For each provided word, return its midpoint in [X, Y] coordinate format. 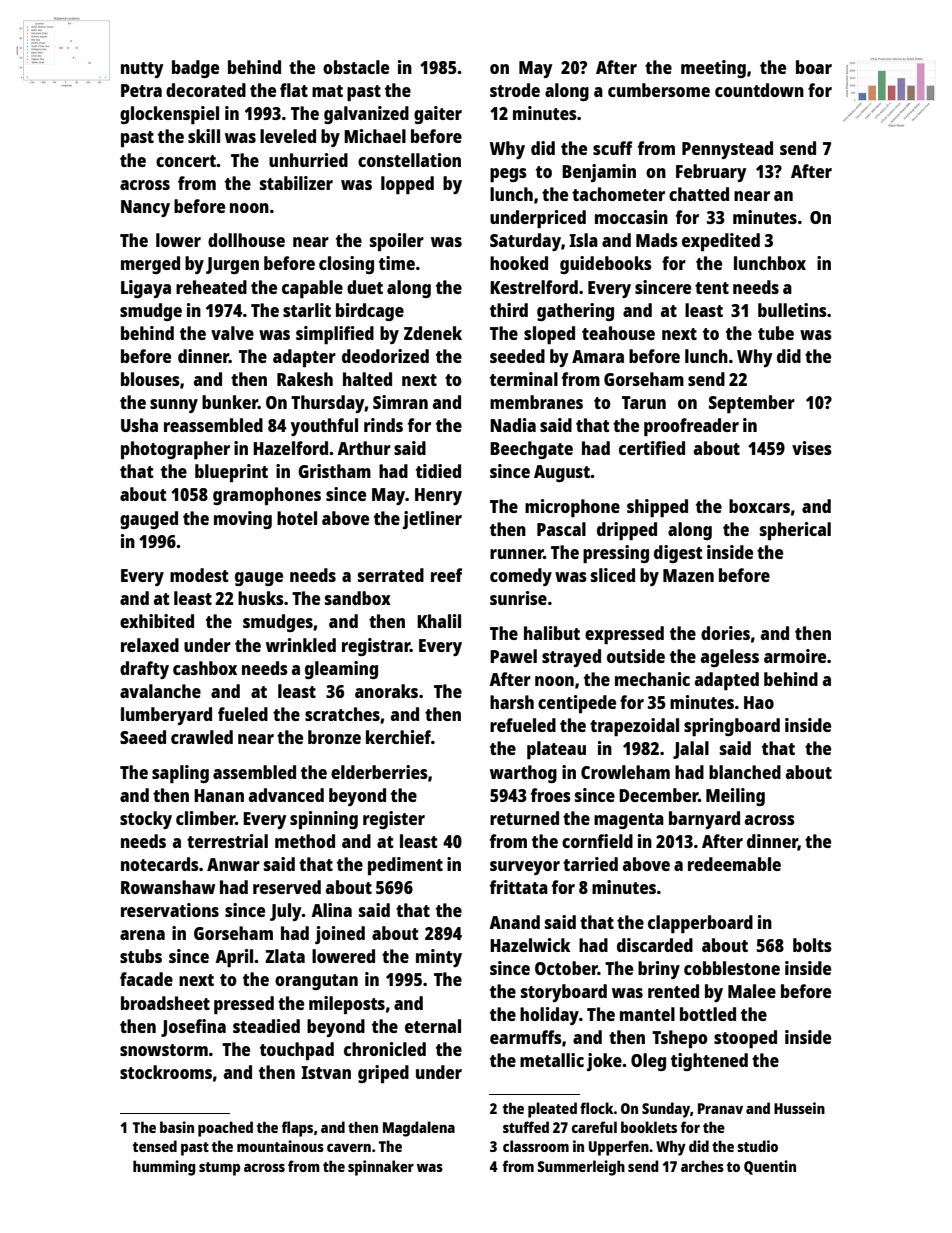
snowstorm [164, 1050]
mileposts [347, 1005]
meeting [713, 69]
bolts [812, 945]
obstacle [356, 67]
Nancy [145, 208]
